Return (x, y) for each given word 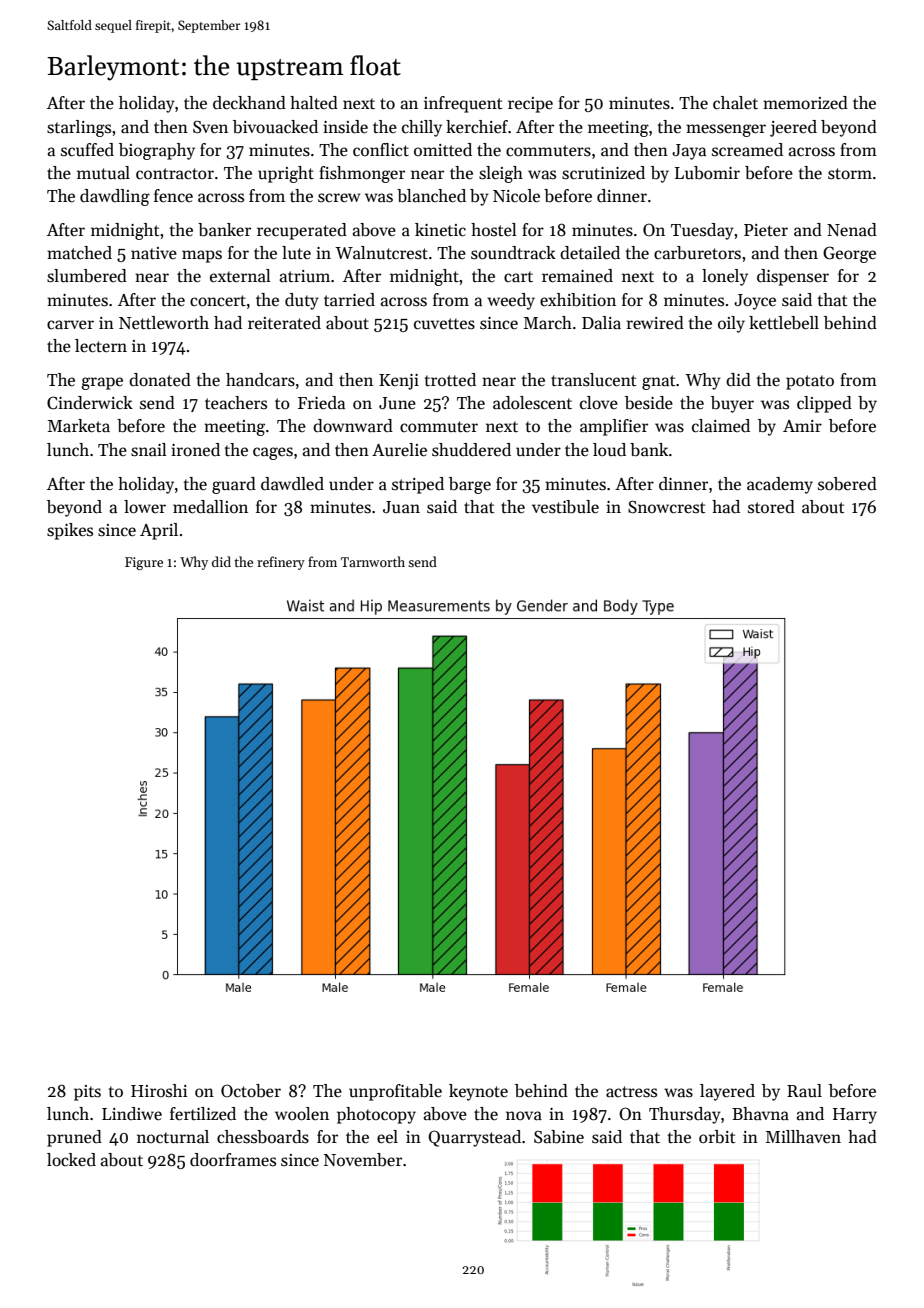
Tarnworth (373, 561)
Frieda (321, 403)
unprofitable (395, 1092)
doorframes (233, 1160)
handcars (260, 380)
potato (810, 382)
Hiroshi (159, 1090)
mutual (103, 173)
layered (727, 1092)
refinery (281, 563)
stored (771, 507)
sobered (847, 484)
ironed (195, 450)
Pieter (766, 230)
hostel (494, 229)
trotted (450, 380)
